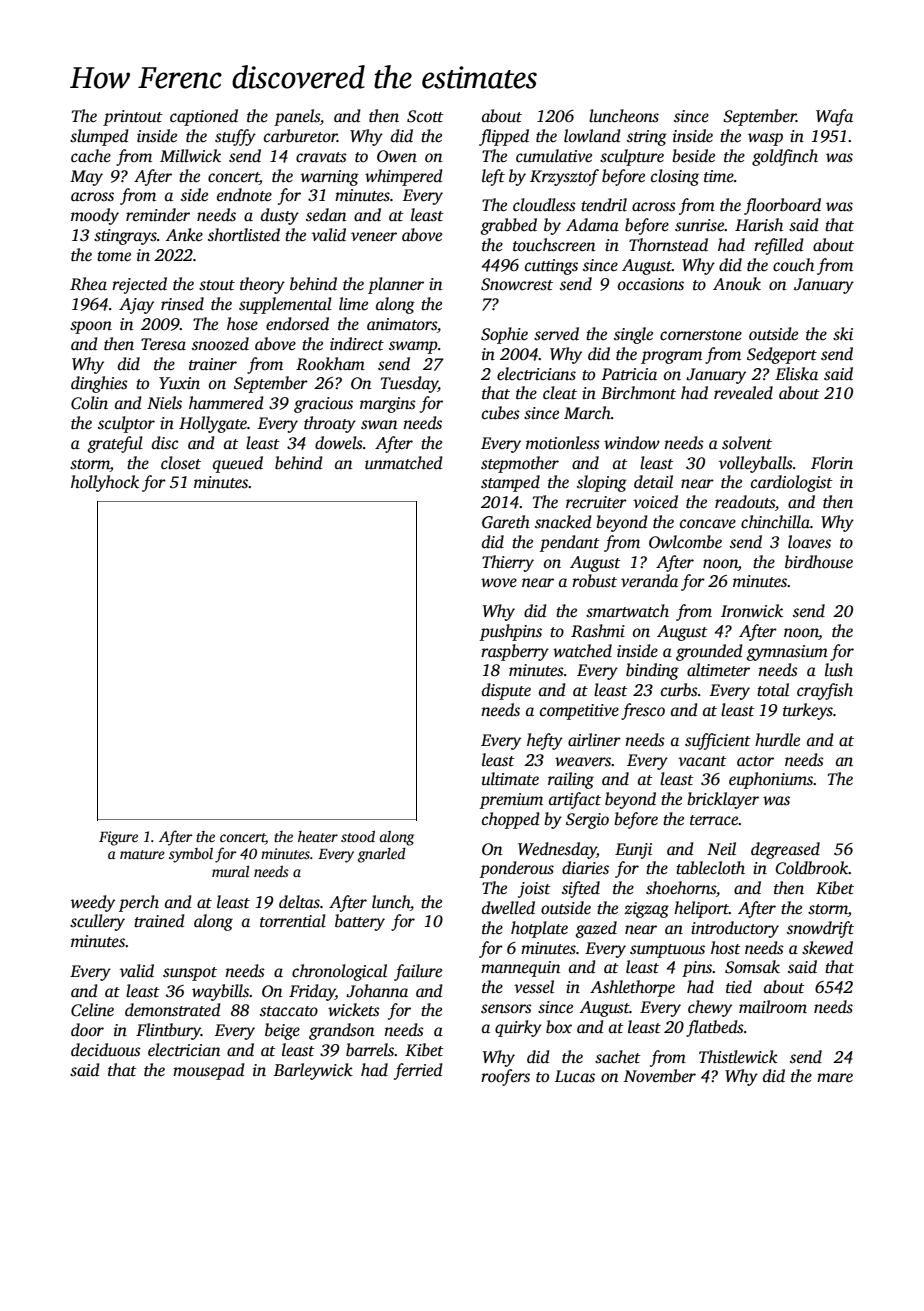 This page has width=924, height=1311. Describe the element at coordinates (835, 1077) in the page. I see `mare` at that location.
